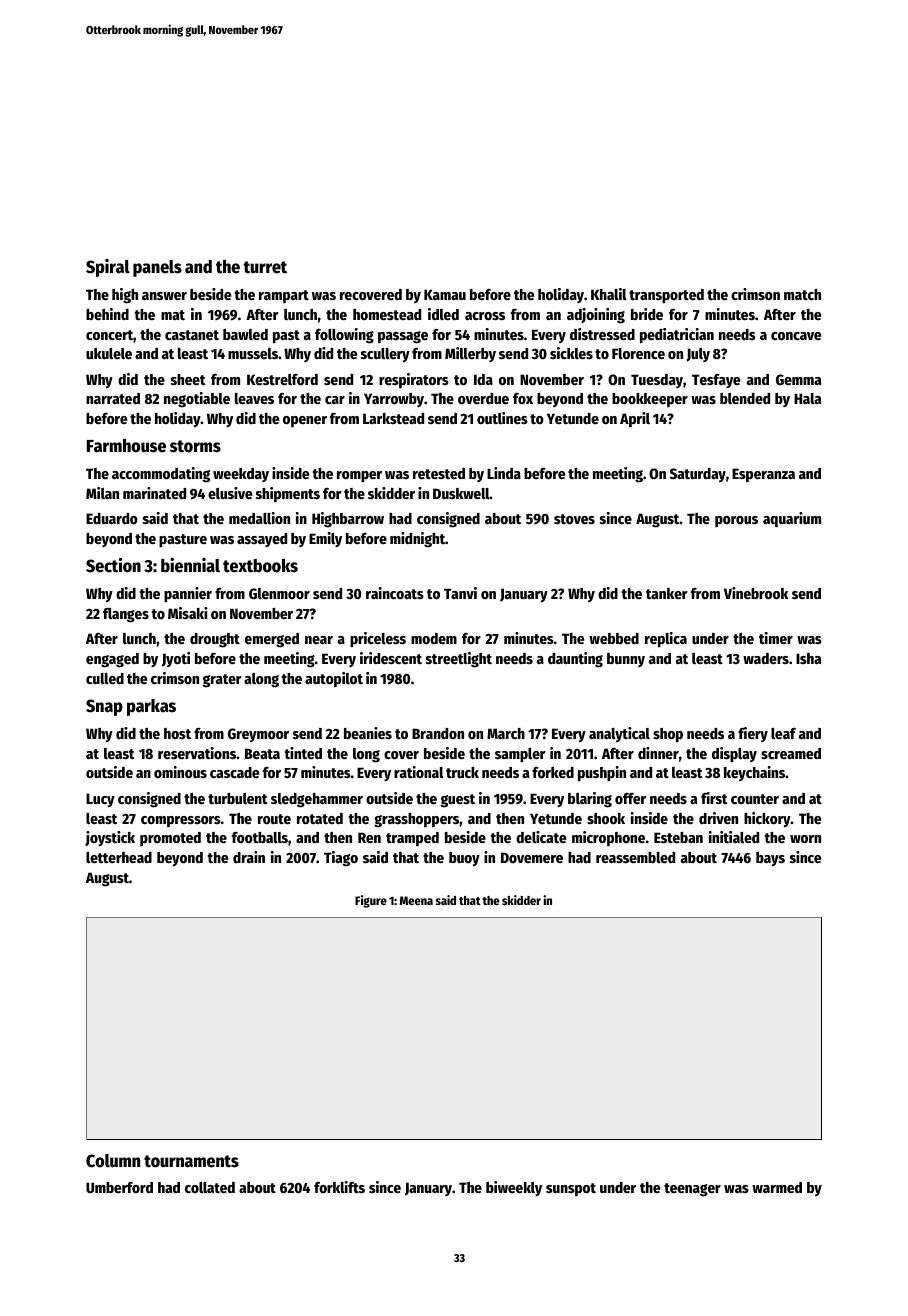 This image has width=908, height=1316. I want to click on Tiago, so click(341, 859).
